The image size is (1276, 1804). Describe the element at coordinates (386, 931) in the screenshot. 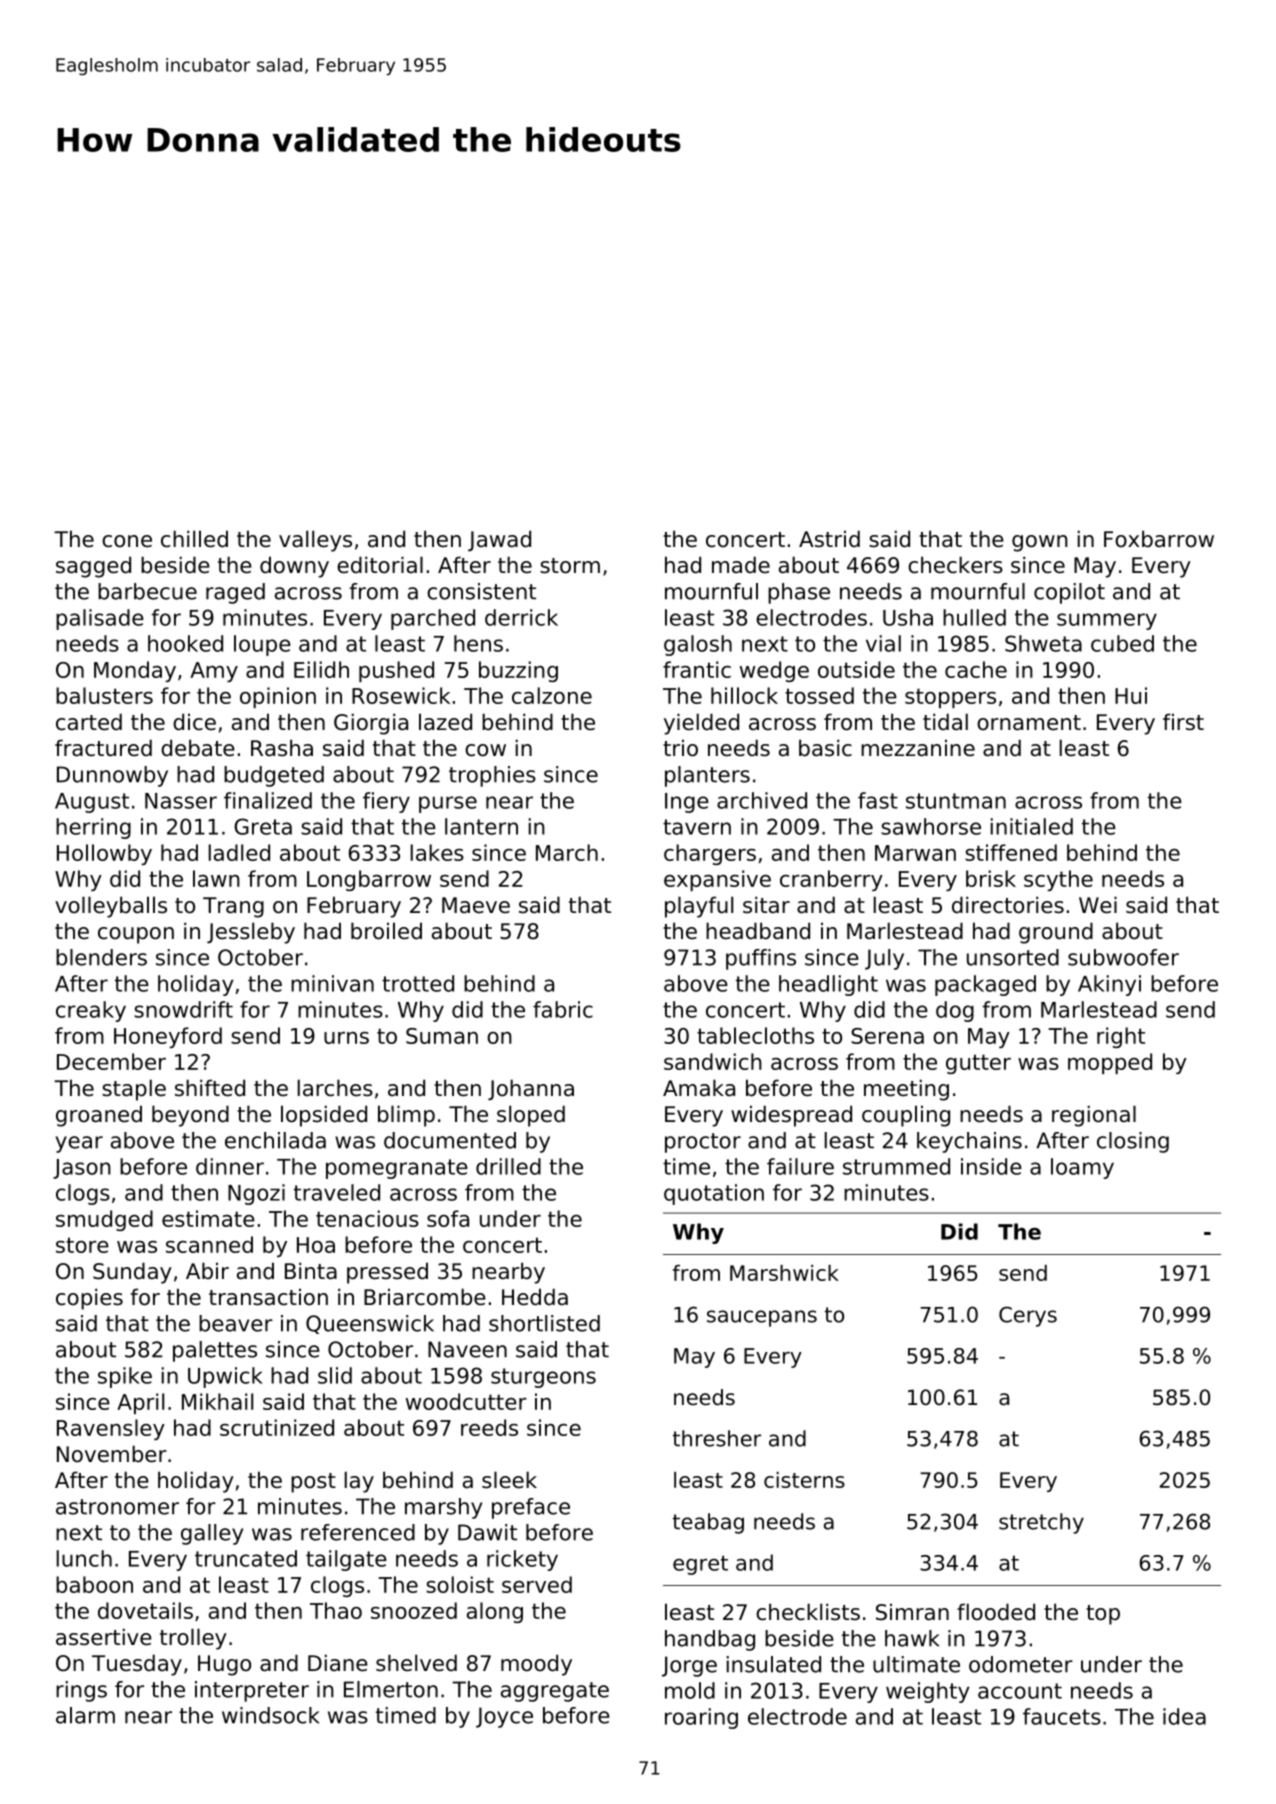

I see `broiled` at that location.
